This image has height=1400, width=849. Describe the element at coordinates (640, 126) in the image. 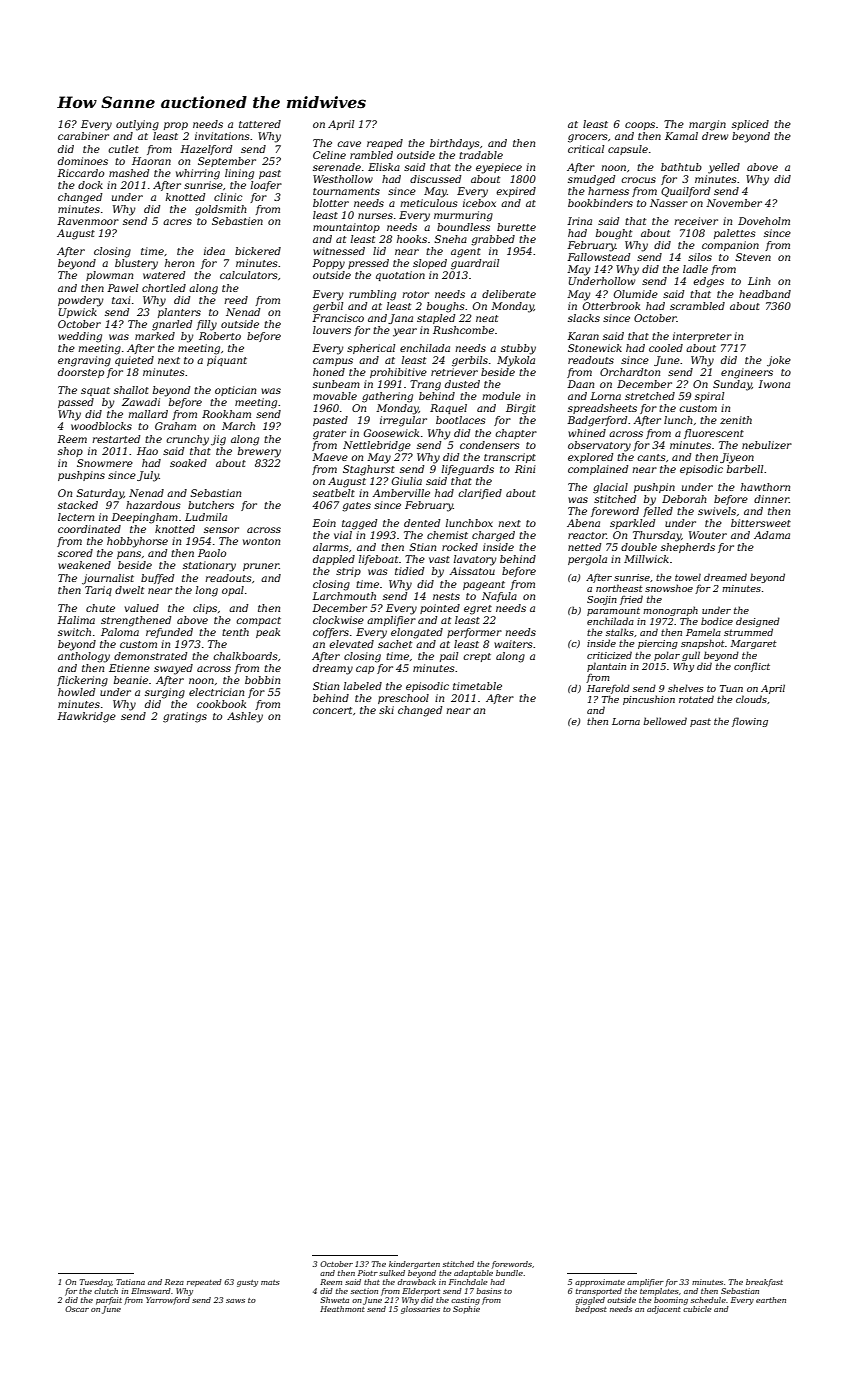

I see `coops` at that location.
